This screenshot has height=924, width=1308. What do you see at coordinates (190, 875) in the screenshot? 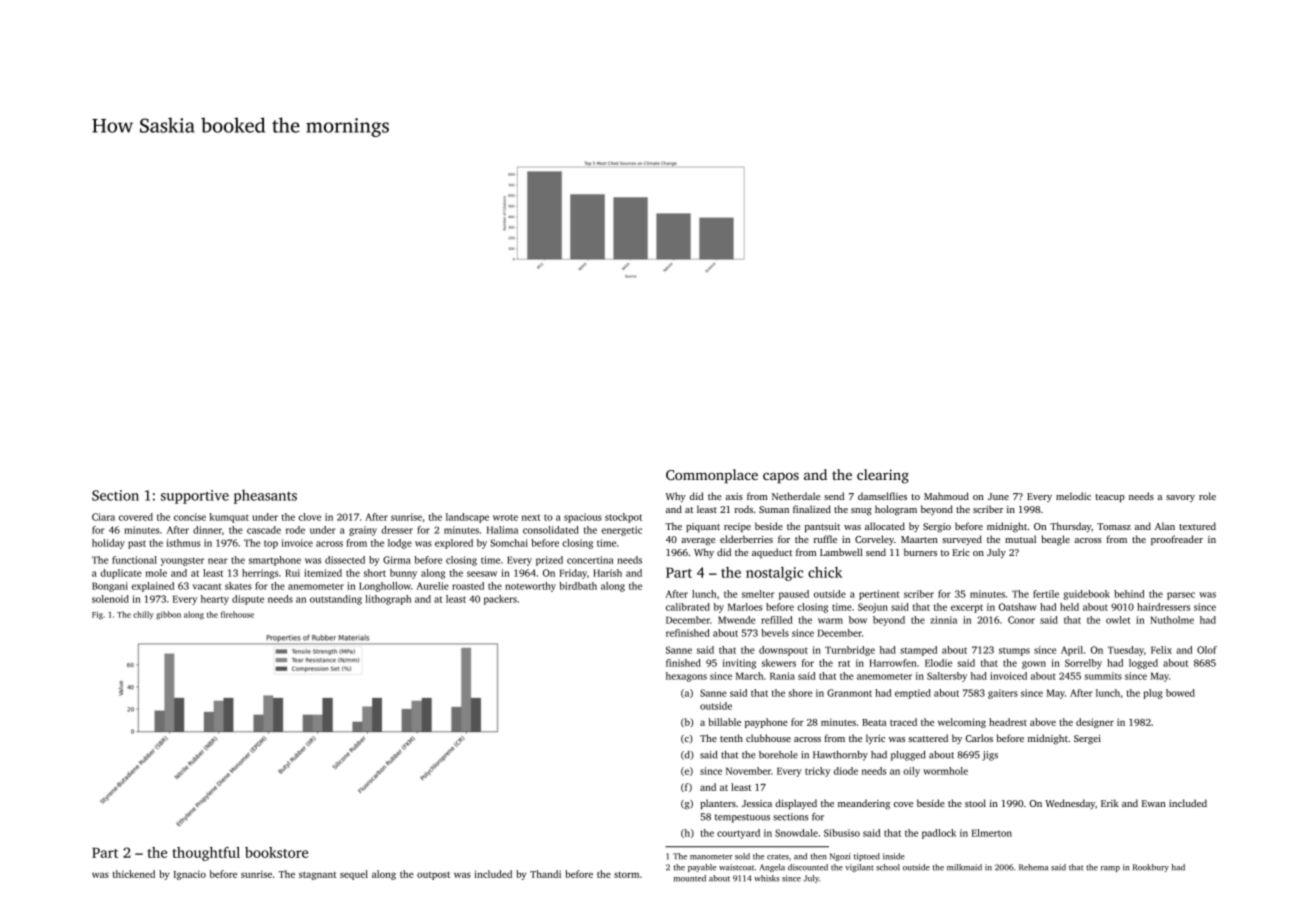
I see `Ignacio` at bounding box center [190, 875].
